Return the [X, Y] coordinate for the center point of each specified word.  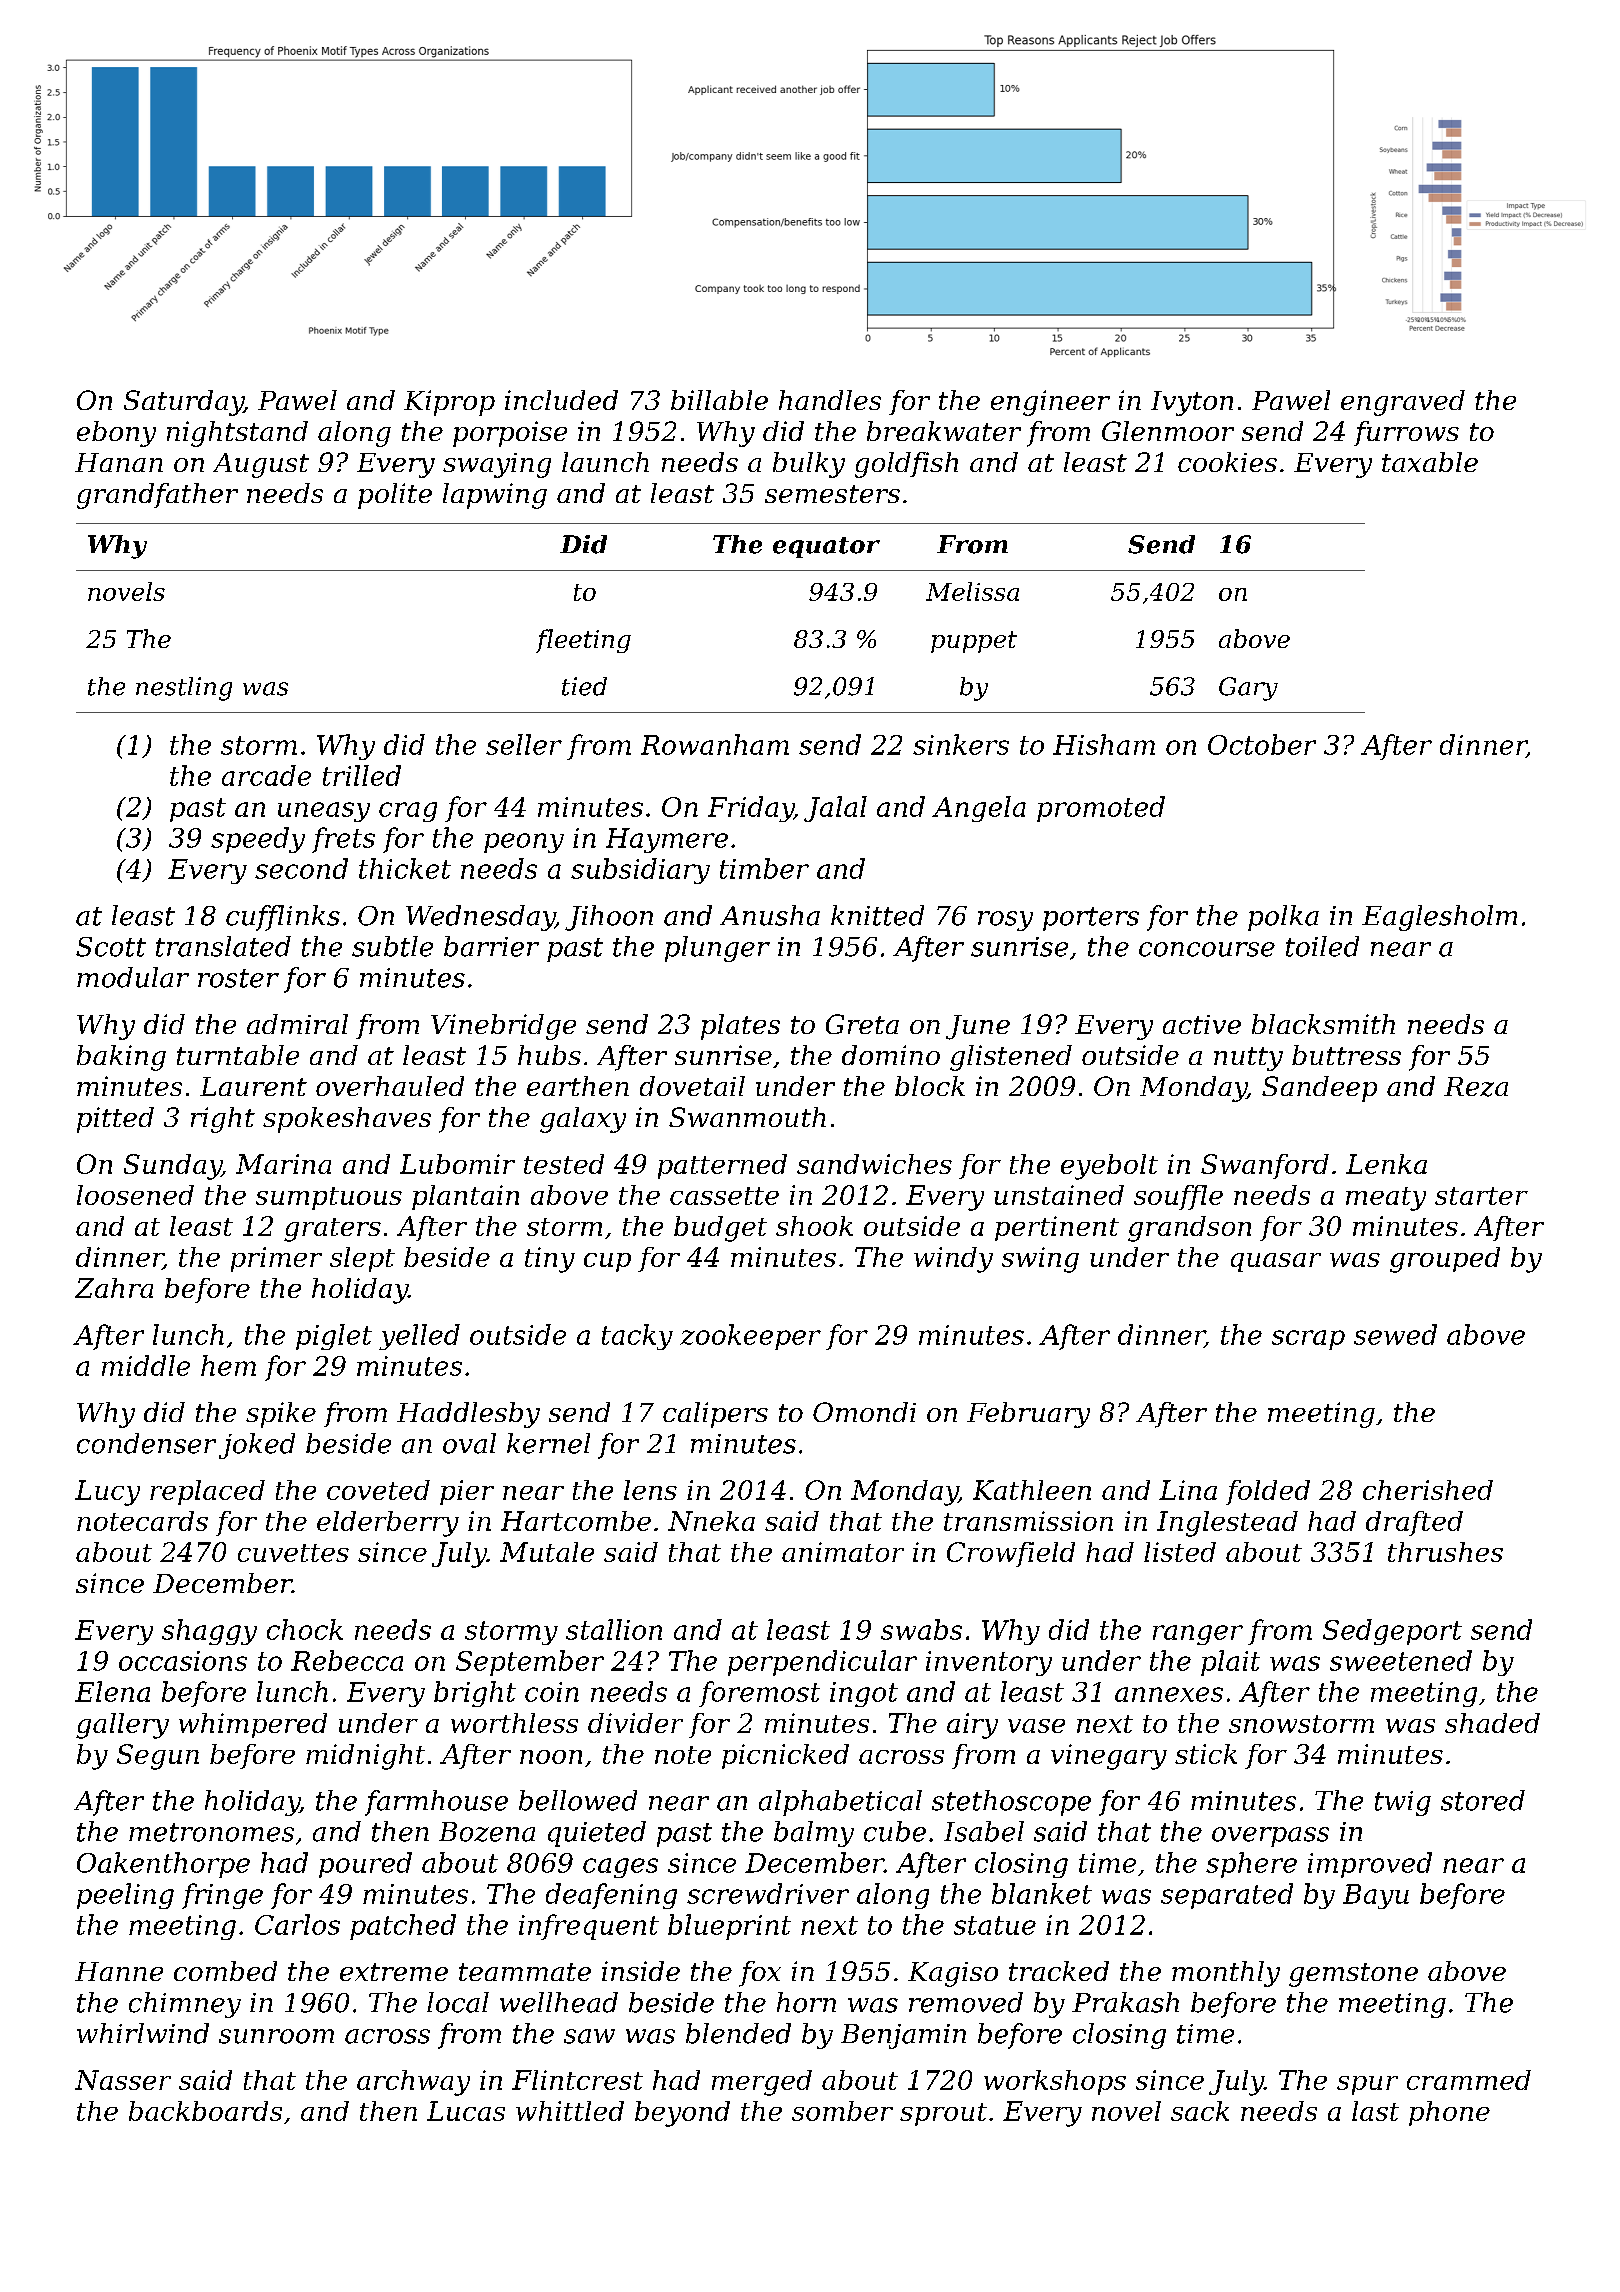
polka [1283, 918]
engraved [1403, 403]
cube [895, 1831]
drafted [1414, 1523]
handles [830, 400]
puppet [974, 642]
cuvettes [293, 1553]
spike [281, 1415]
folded [1268, 1492]
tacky [637, 1337]
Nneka [711, 1521]
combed [225, 1971]
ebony [116, 434]
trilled [362, 775]
